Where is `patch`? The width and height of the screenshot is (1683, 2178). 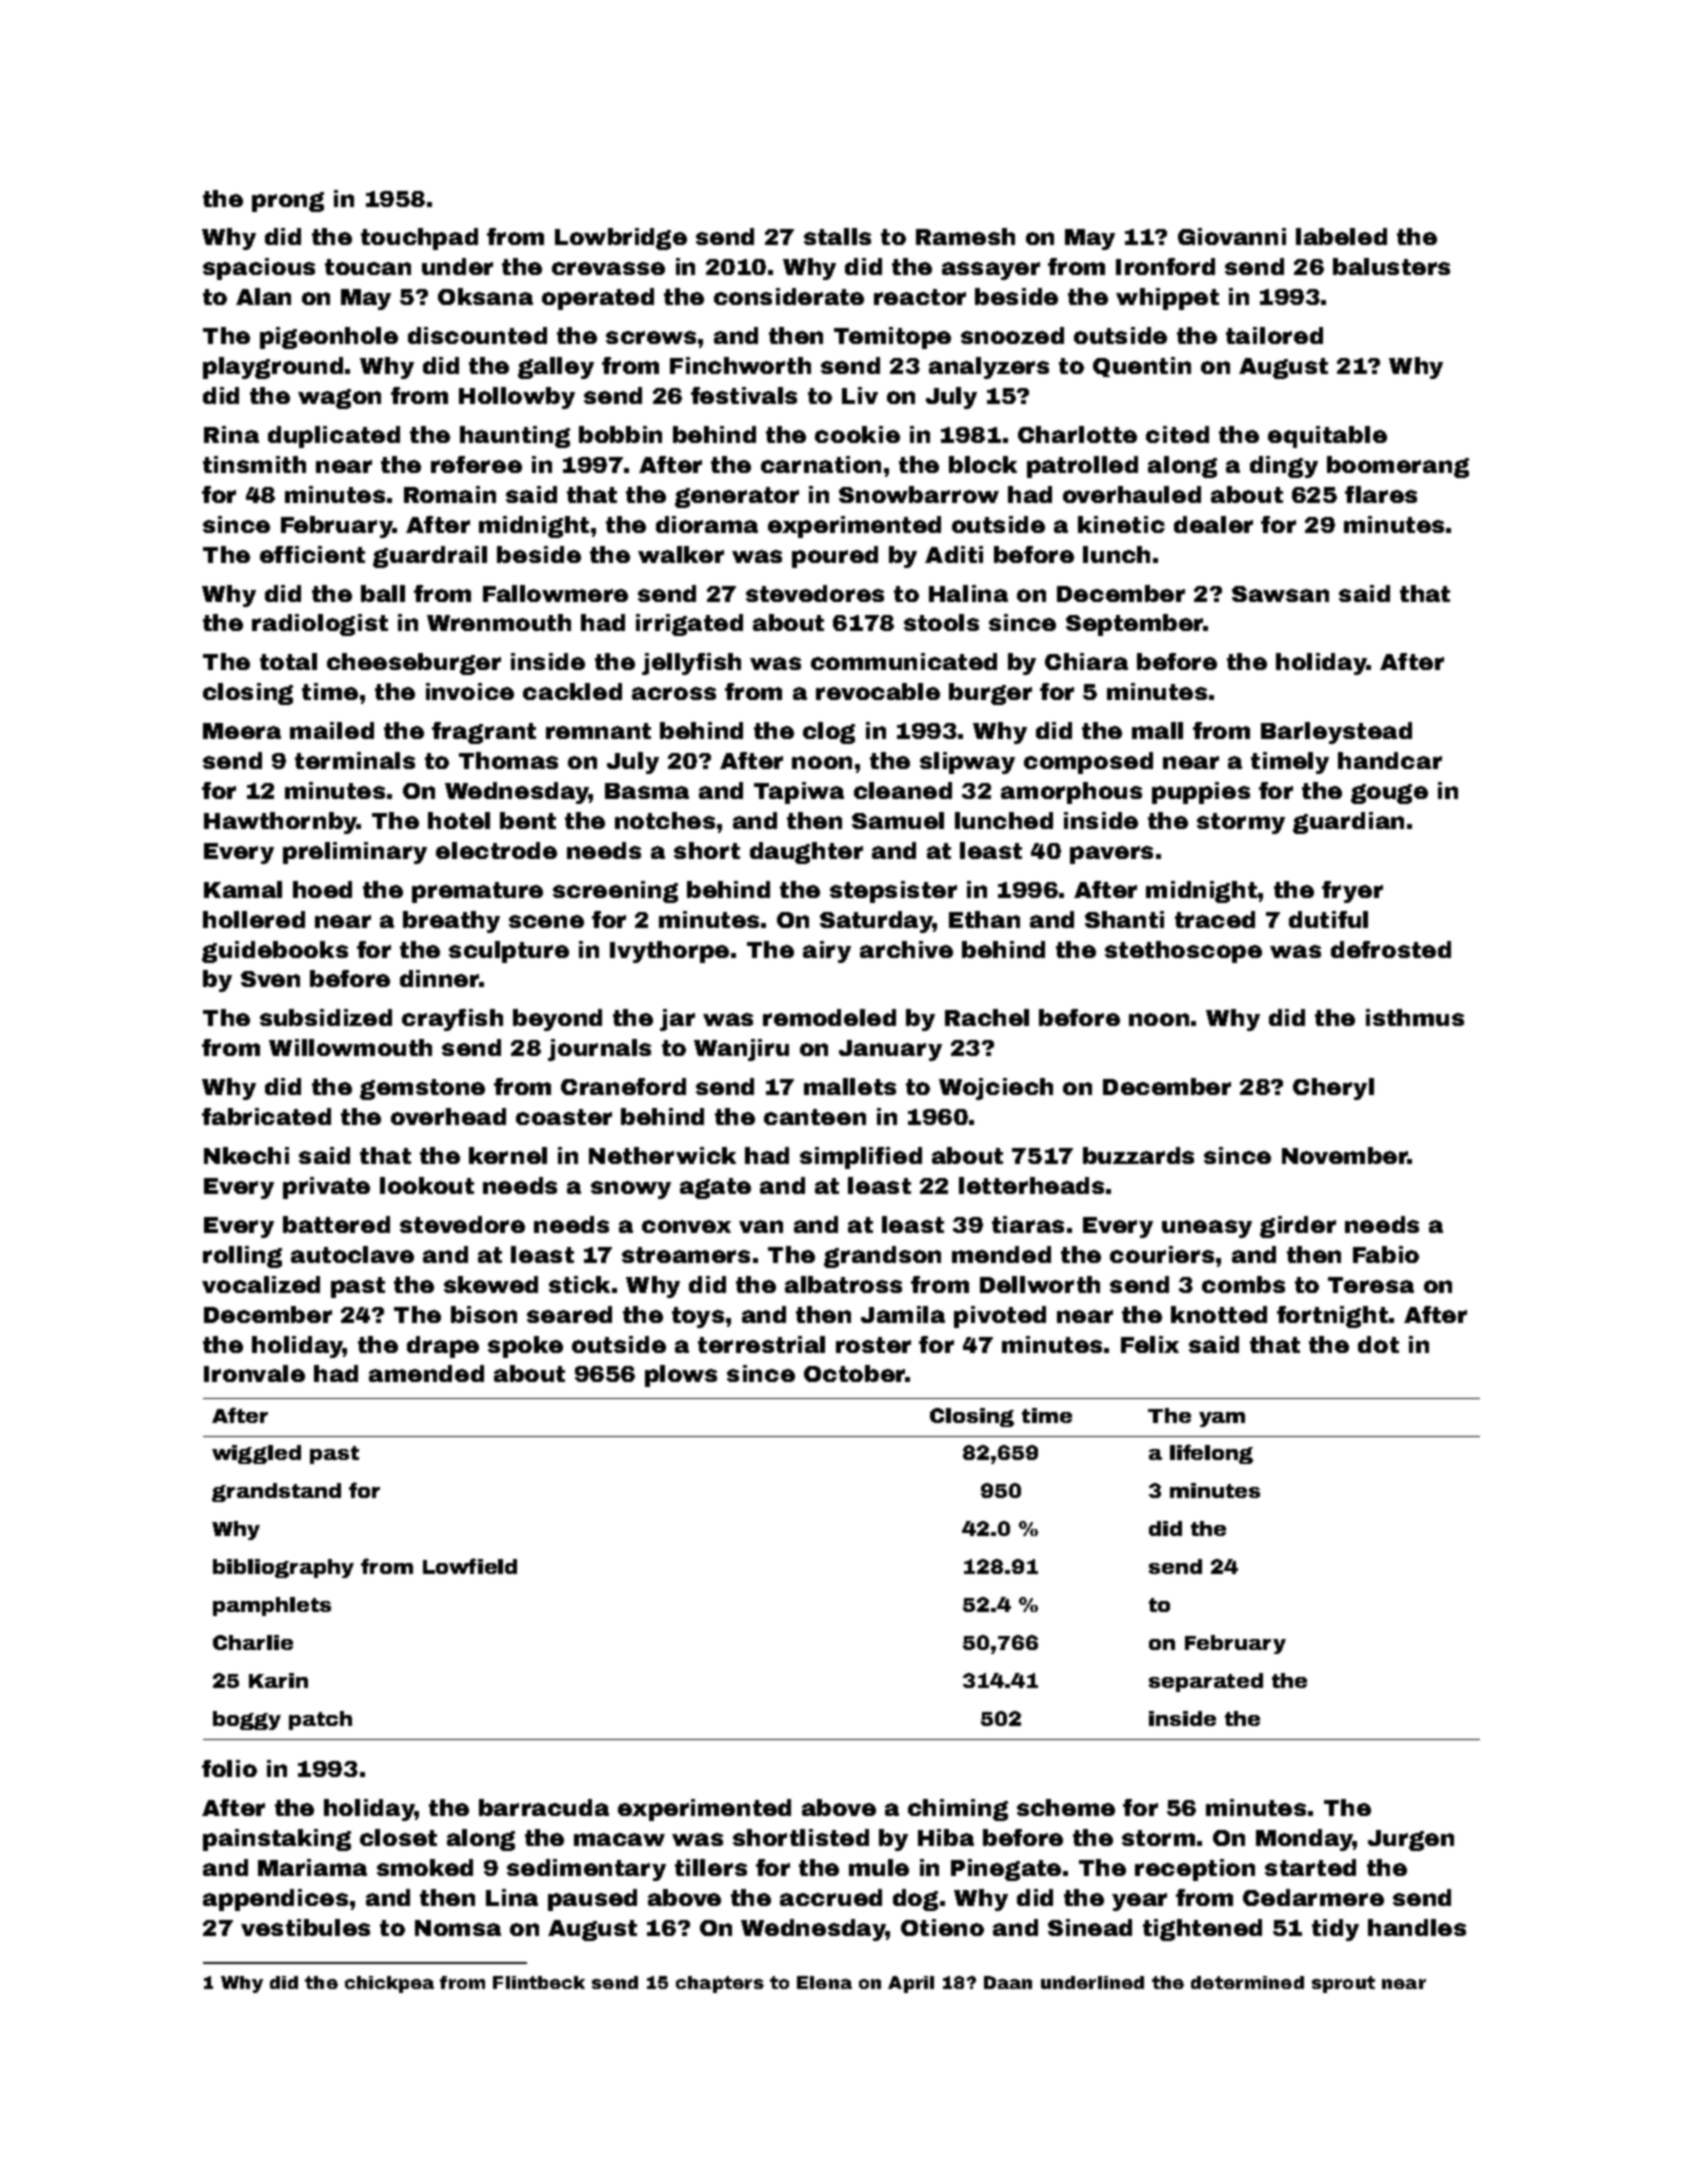 patch is located at coordinates (320, 1720).
